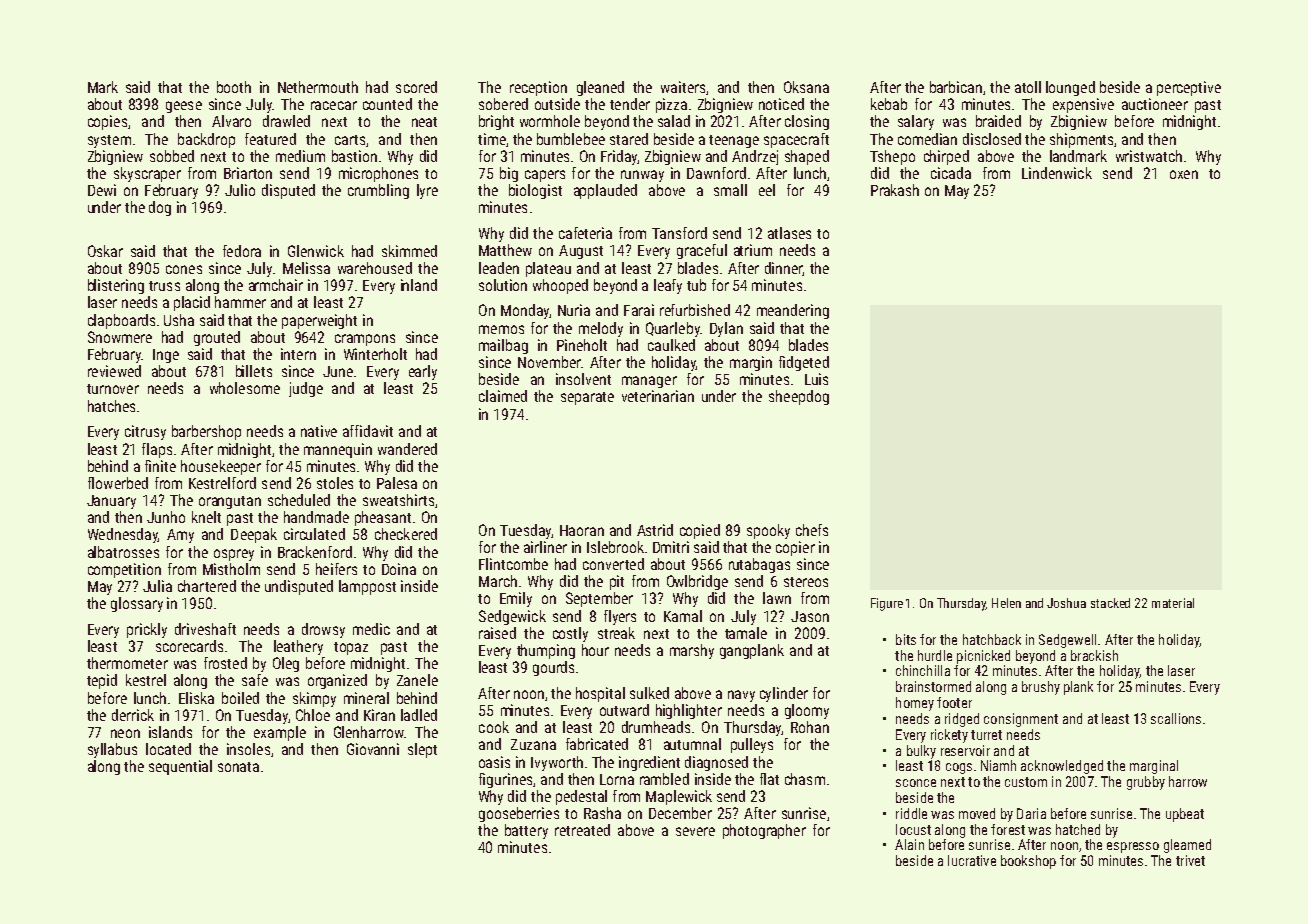 This screenshot has height=924, width=1308. What do you see at coordinates (796, 140) in the screenshot?
I see `spacecraft` at bounding box center [796, 140].
